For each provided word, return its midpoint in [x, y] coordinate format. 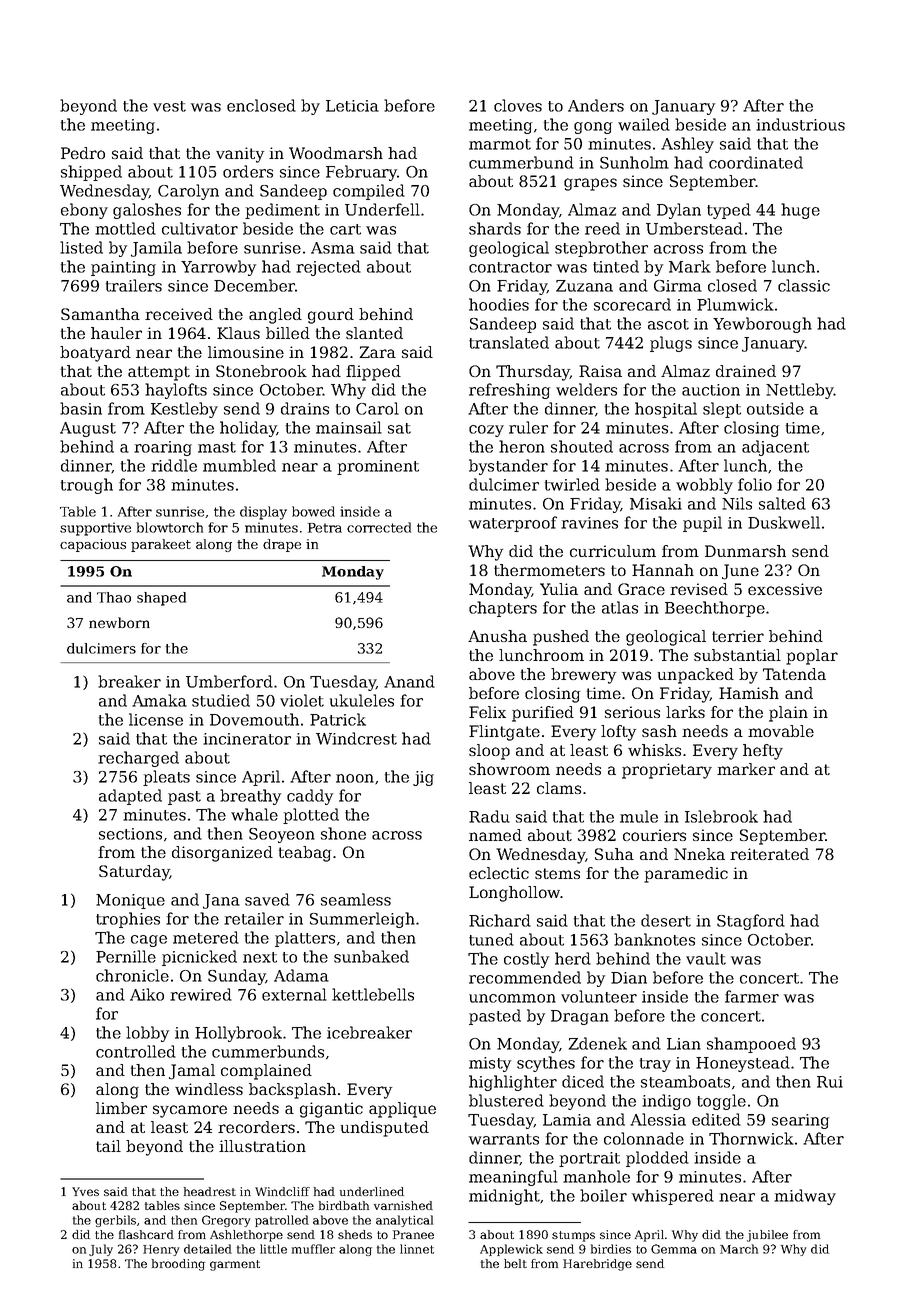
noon [355, 778]
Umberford [229, 681]
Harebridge [597, 1265]
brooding [178, 1265]
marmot [500, 144]
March [739, 1249]
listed [81, 247]
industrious [800, 124]
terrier [738, 636]
